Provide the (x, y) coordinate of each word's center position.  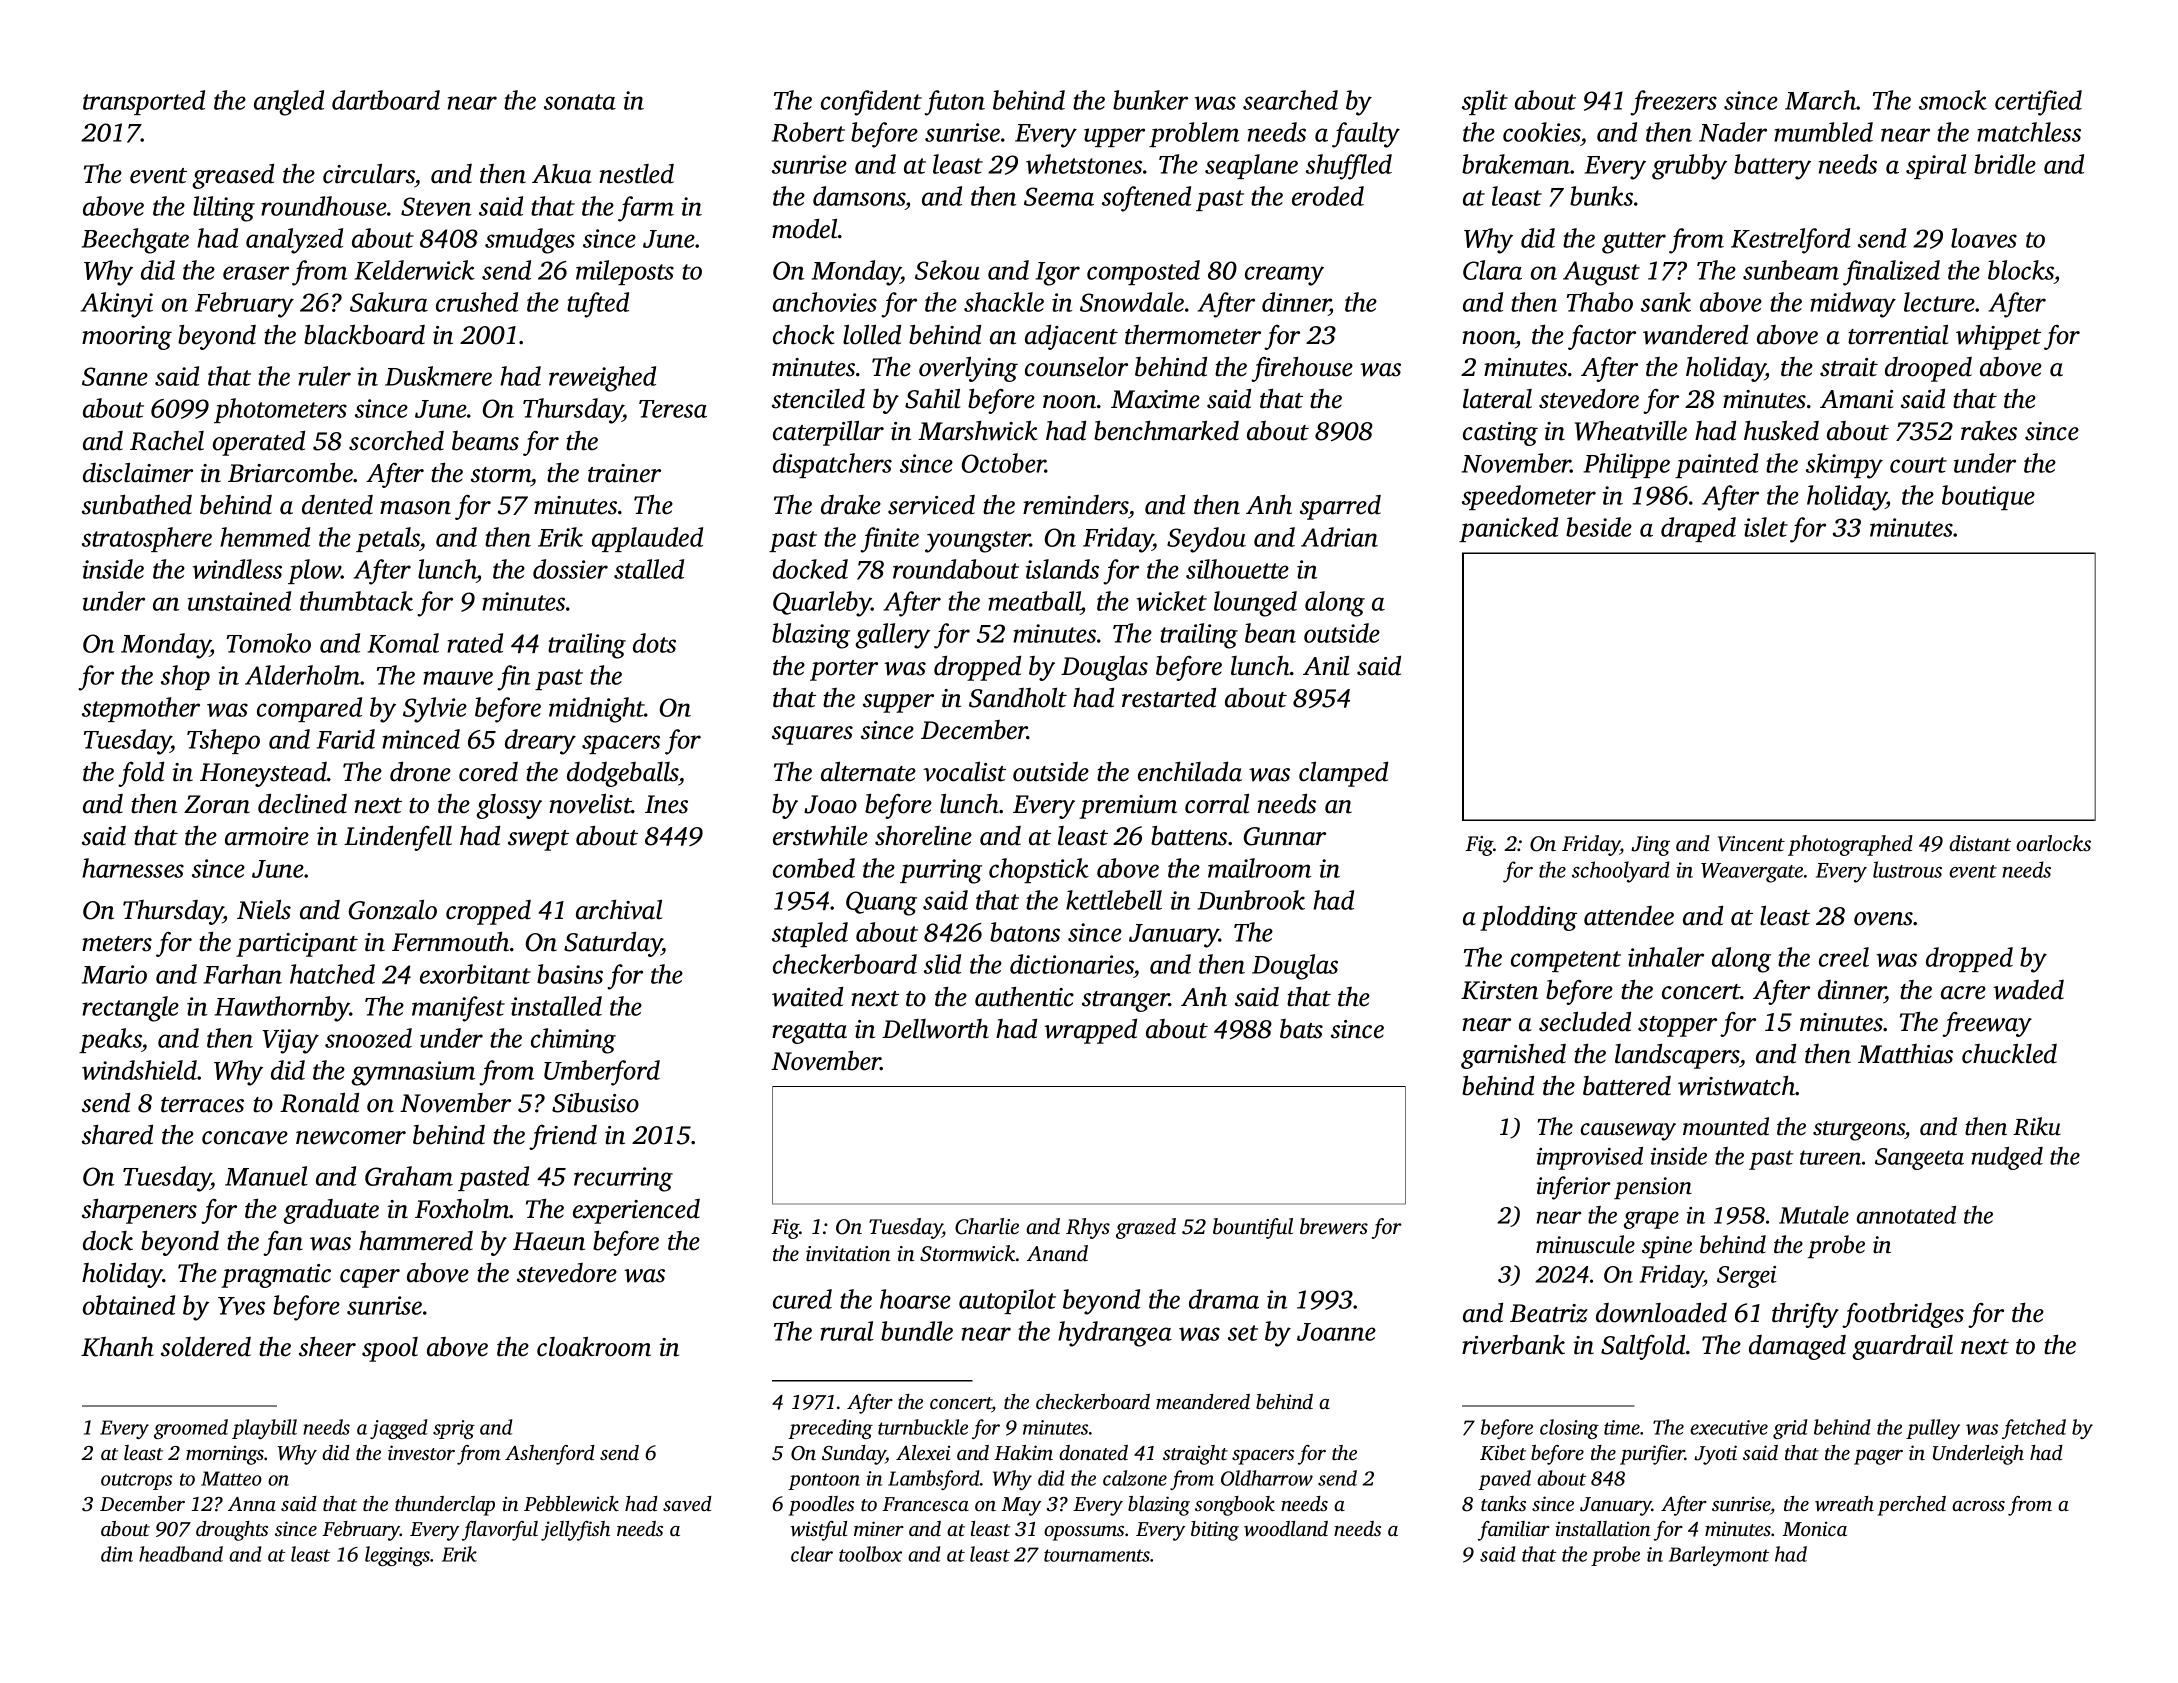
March (1821, 100)
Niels (264, 910)
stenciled (818, 399)
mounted (1726, 1126)
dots (654, 643)
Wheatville (1631, 431)
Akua (562, 174)
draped (1698, 529)
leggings (397, 1556)
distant (1980, 843)
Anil (1326, 666)
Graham (409, 1176)
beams (485, 441)
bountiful (1253, 1228)
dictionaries (1072, 964)
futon (954, 103)
